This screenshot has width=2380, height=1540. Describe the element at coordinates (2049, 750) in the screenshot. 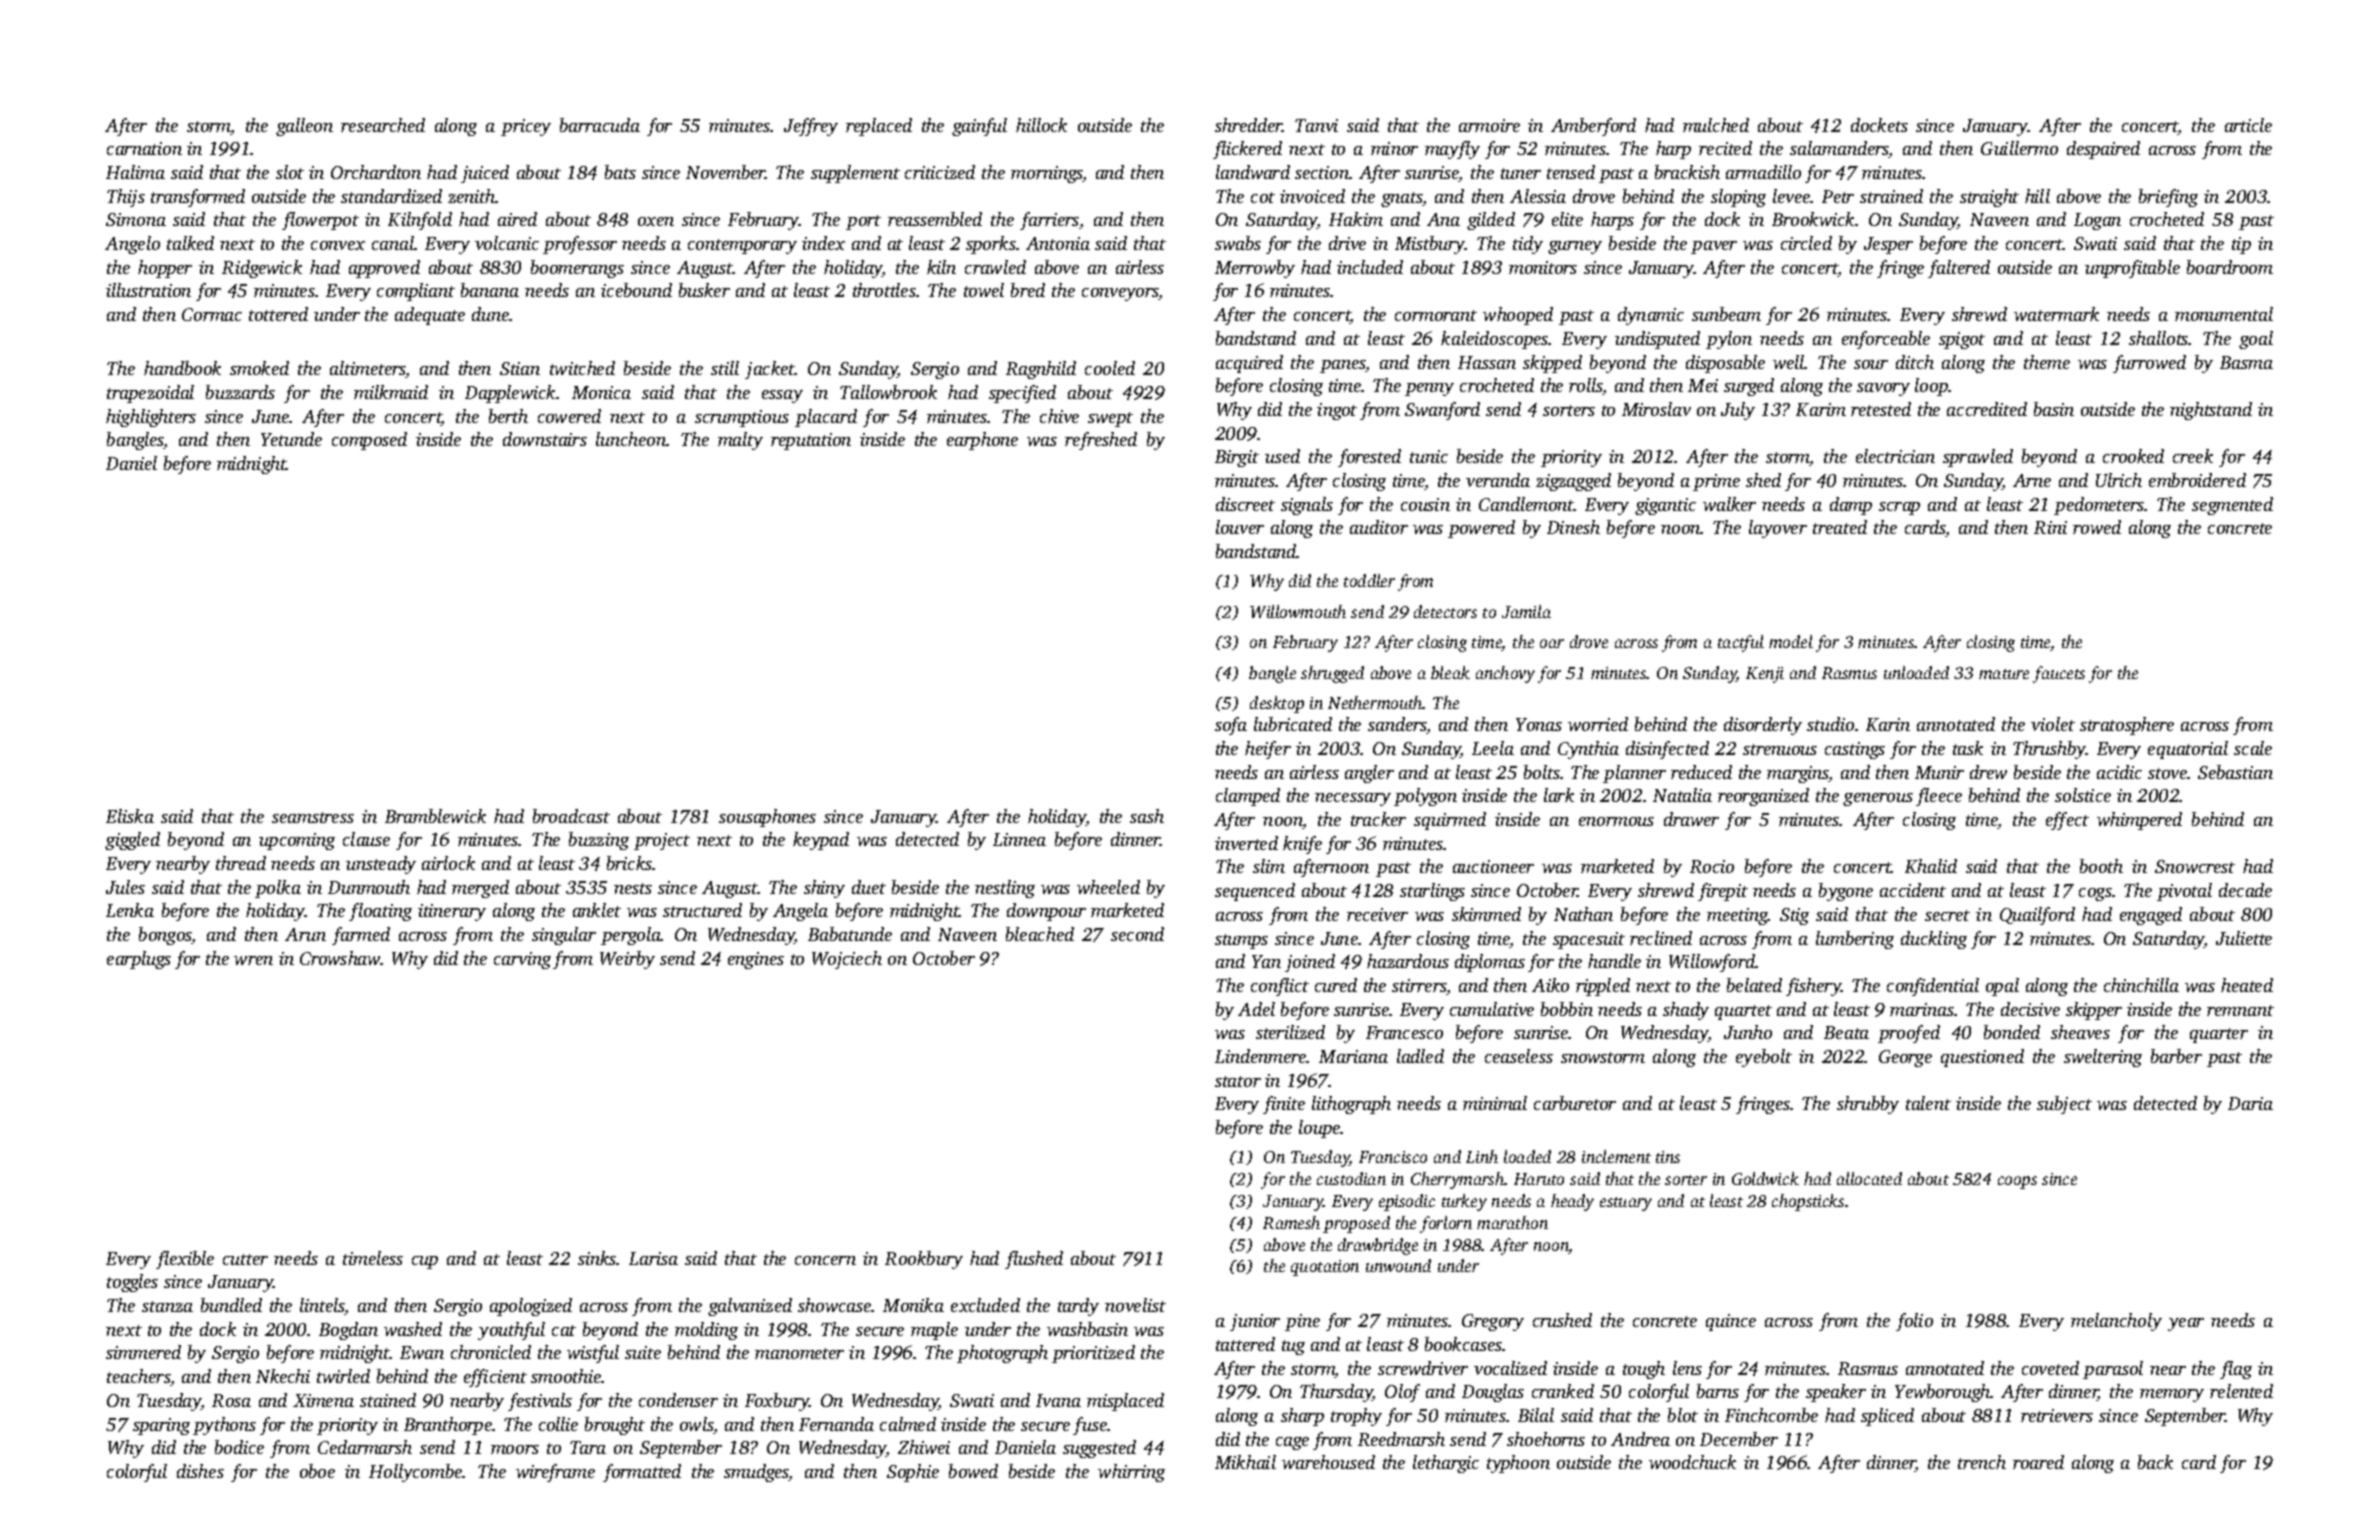

I see `Thrushby` at that location.
